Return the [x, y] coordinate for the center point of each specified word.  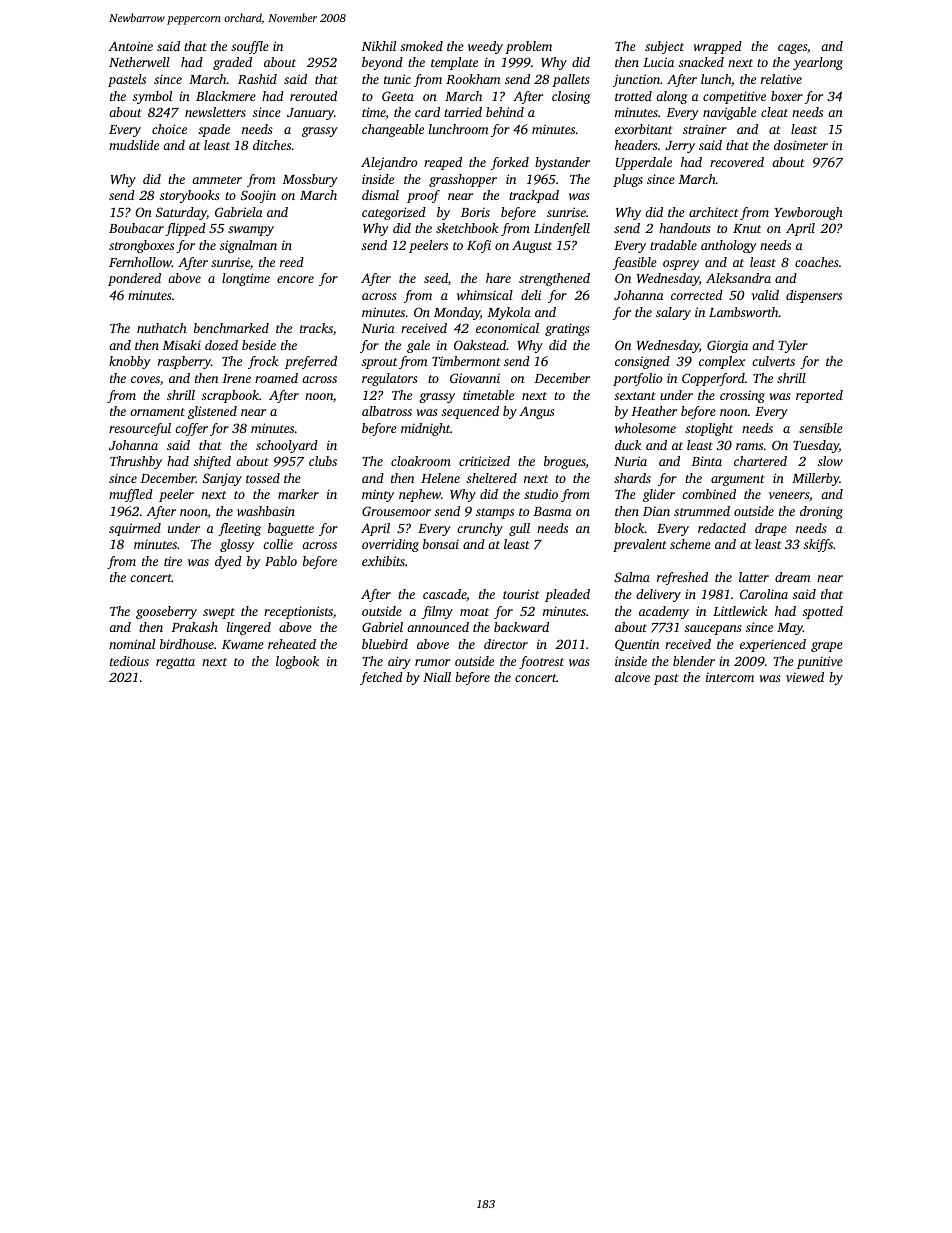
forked [510, 163]
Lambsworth [744, 312]
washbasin [266, 511]
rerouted [313, 96]
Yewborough [808, 213]
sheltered [492, 478]
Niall [437, 677]
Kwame [243, 644]
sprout [379, 363]
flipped [185, 229]
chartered [760, 461]
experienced [773, 645]
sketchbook [467, 228]
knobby [130, 362]
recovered [737, 162]
